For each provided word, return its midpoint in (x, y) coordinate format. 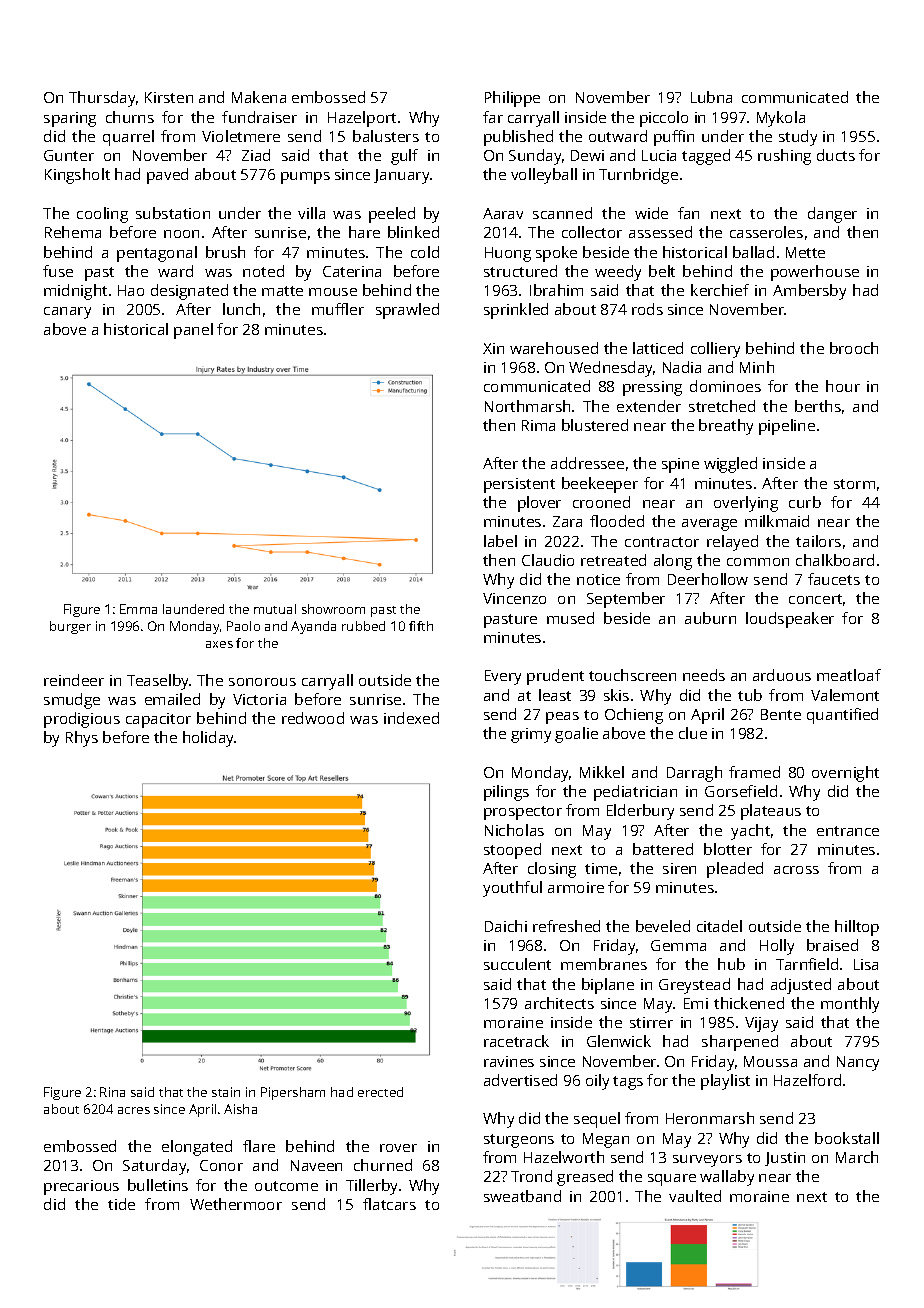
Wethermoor (236, 1204)
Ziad (256, 155)
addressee (587, 463)
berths (818, 406)
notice (598, 579)
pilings (506, 793)
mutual (275, 609)
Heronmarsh (710, 1118)
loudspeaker (790, 620)
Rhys (82, 739)
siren (679, 868)
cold (425, 252)
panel (193, 331)
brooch (854, 348)
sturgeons (519, 1141)
